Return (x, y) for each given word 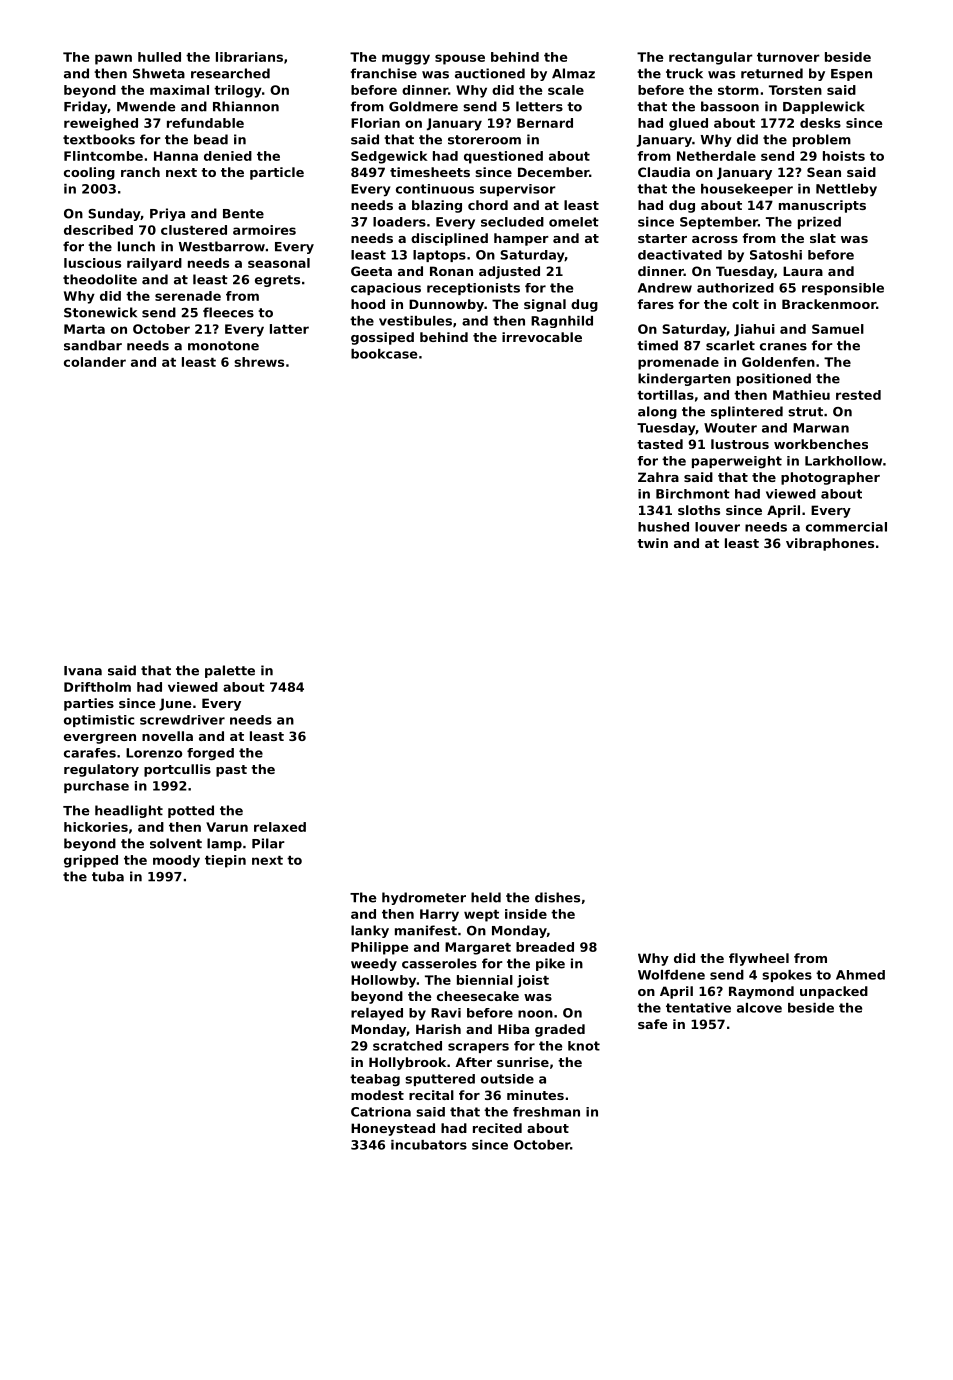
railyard (154, 264)
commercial (846, 527)
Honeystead (393, 1129)
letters (539, 106)
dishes (557, 897)
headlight (129, 811)
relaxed (280, 827)
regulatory (101, 770)
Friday (85, 107)
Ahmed (860, 975)
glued (688, 124)
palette (230, 671)
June (175, 704)
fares (656, 304)
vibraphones (830, 544)
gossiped (382, 338)
